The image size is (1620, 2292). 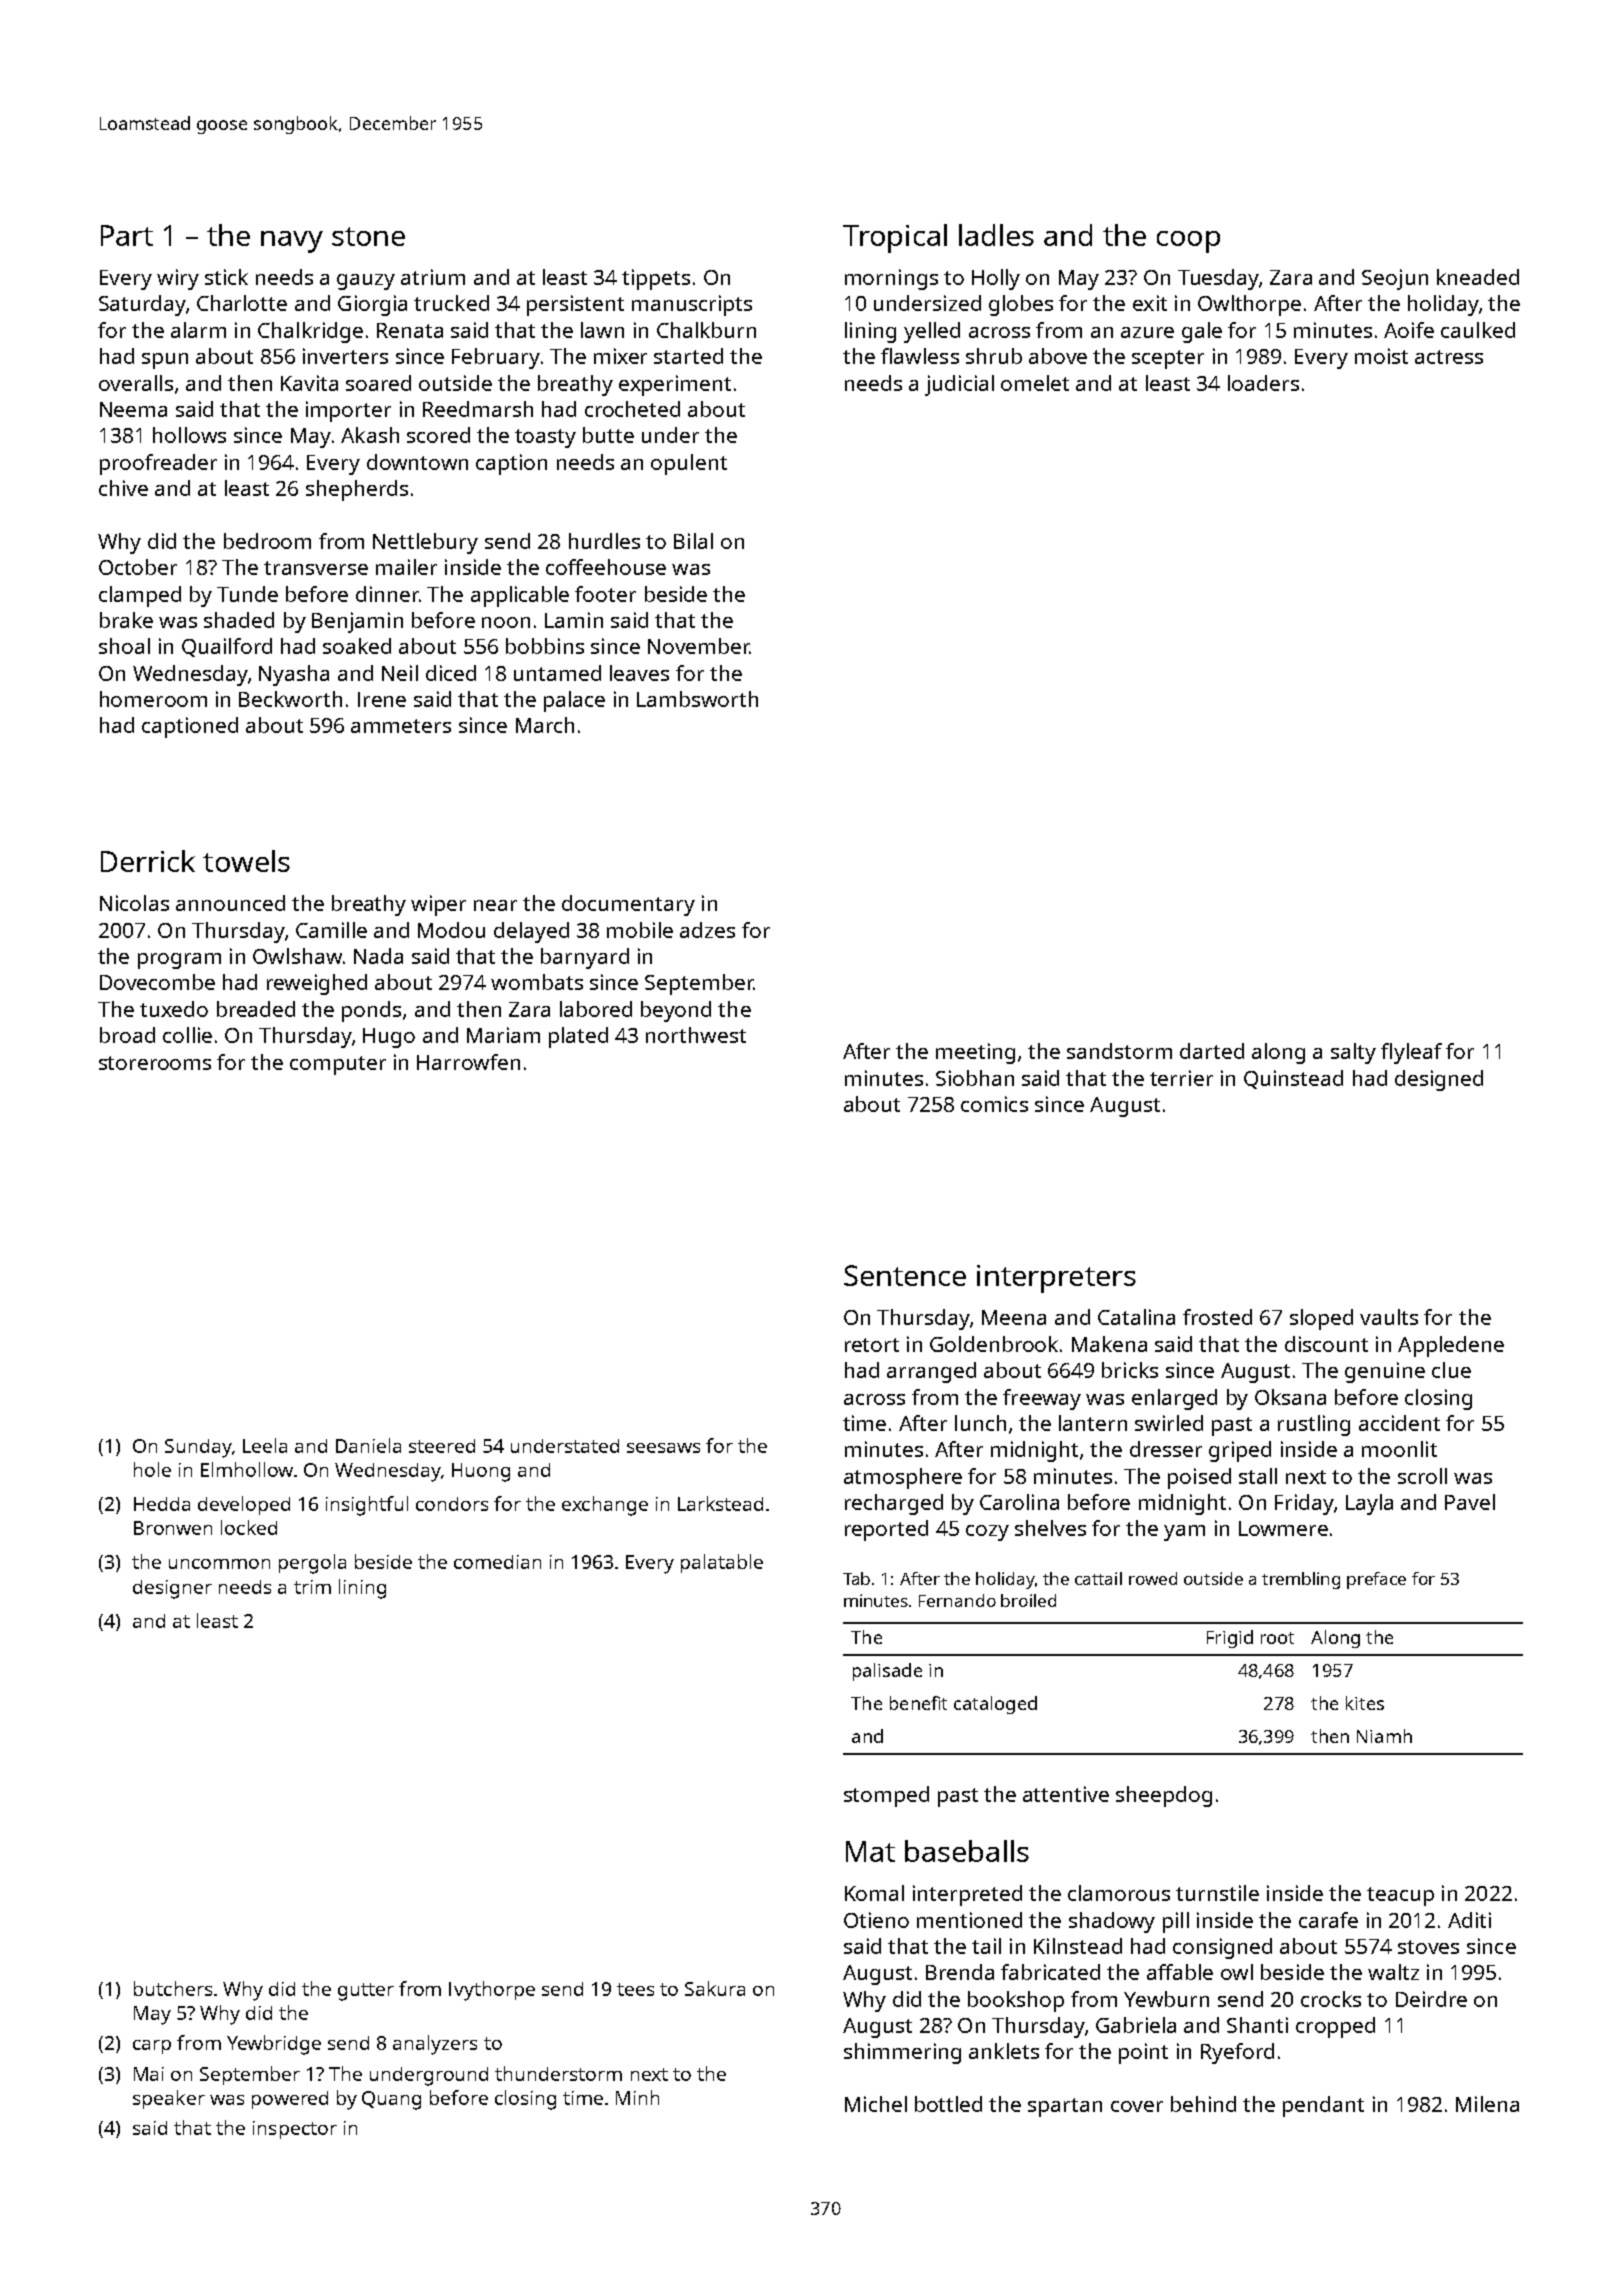 I want to click on loaders, so click(x=1263, y=383).
